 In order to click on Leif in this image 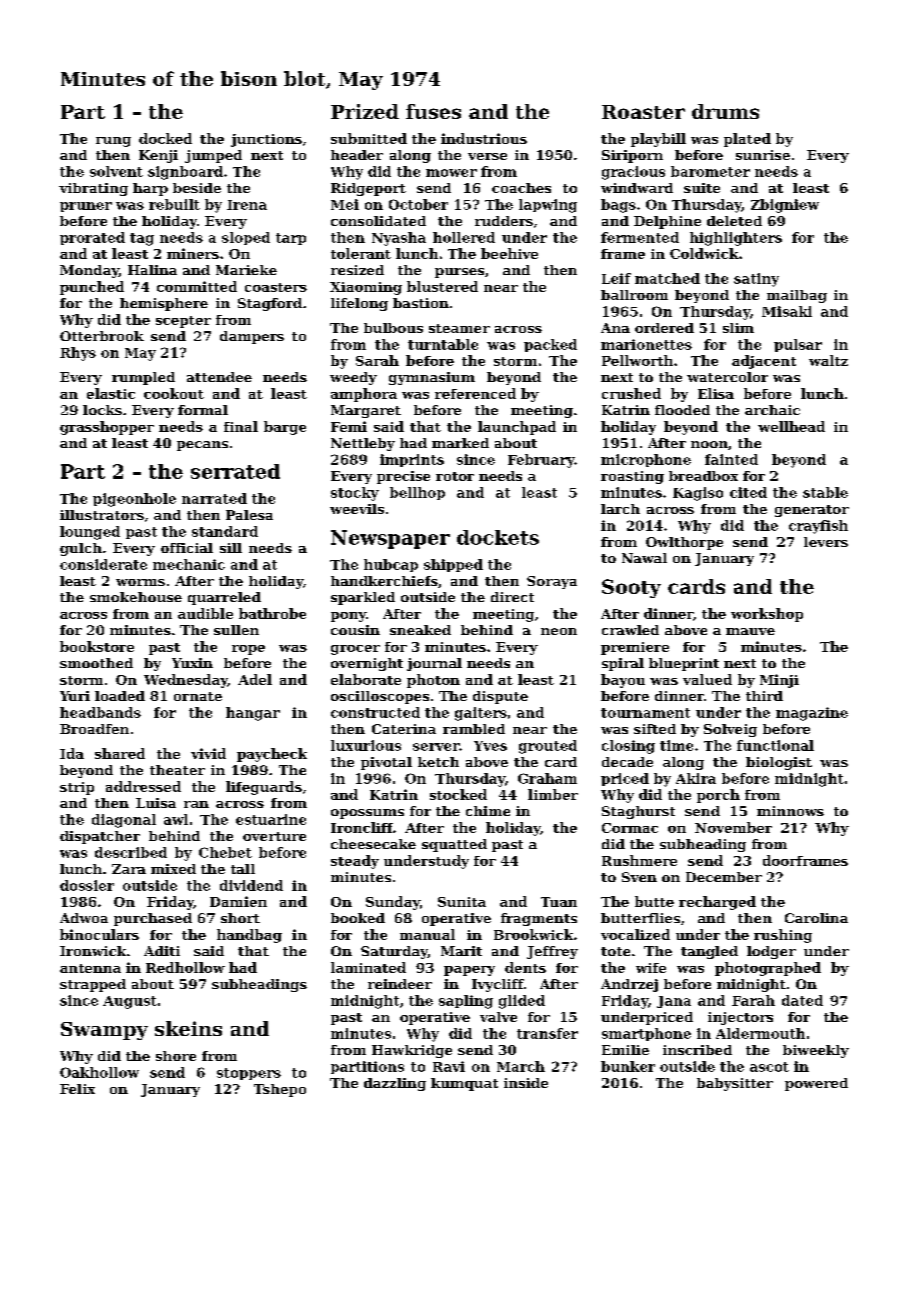, I will do `click(616, 278)`.
